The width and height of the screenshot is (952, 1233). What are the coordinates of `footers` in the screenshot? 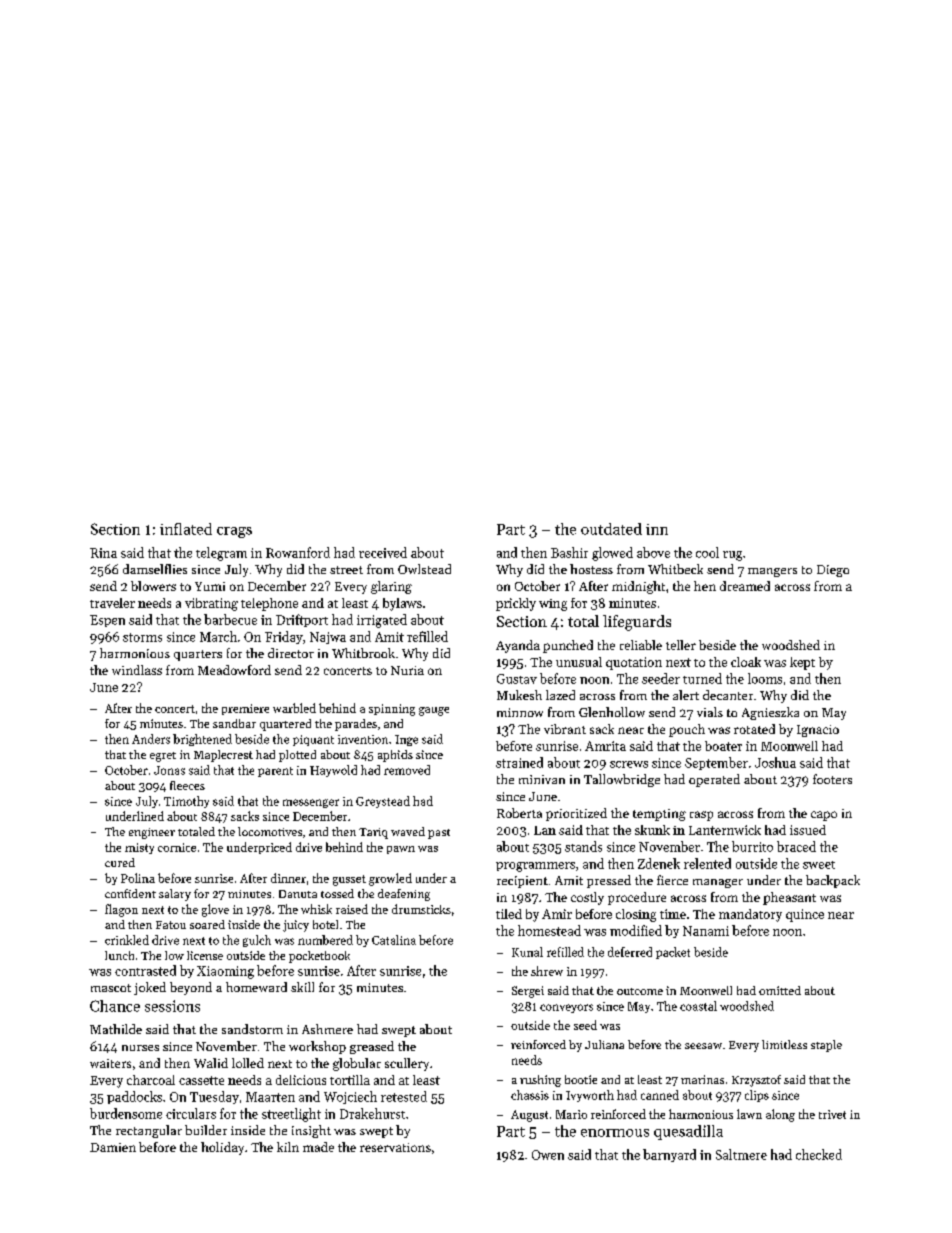 It's located at (832, 779).
